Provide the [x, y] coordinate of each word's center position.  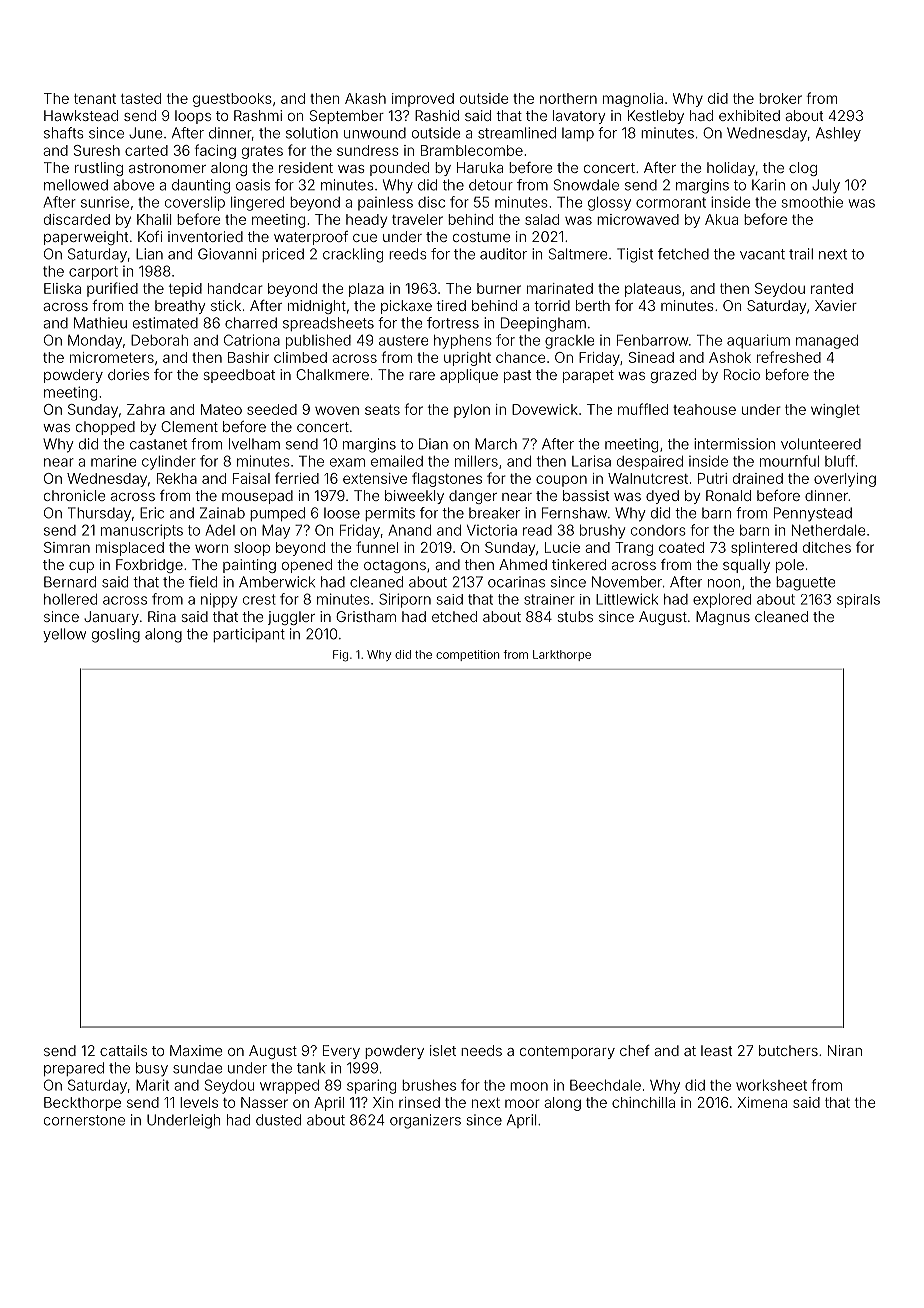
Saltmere [578, 254]
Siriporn [405, 600]
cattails [123, 1050]
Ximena [762, 1102]
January [111, 618]
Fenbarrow [652, 340]
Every [341, 1052]
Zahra [146, 409]
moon [529, 1086]
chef [635, 1050]
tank [311, 1068]
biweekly [414, 497]
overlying [845, 480]
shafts [63, 133]
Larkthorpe [562, 655]
